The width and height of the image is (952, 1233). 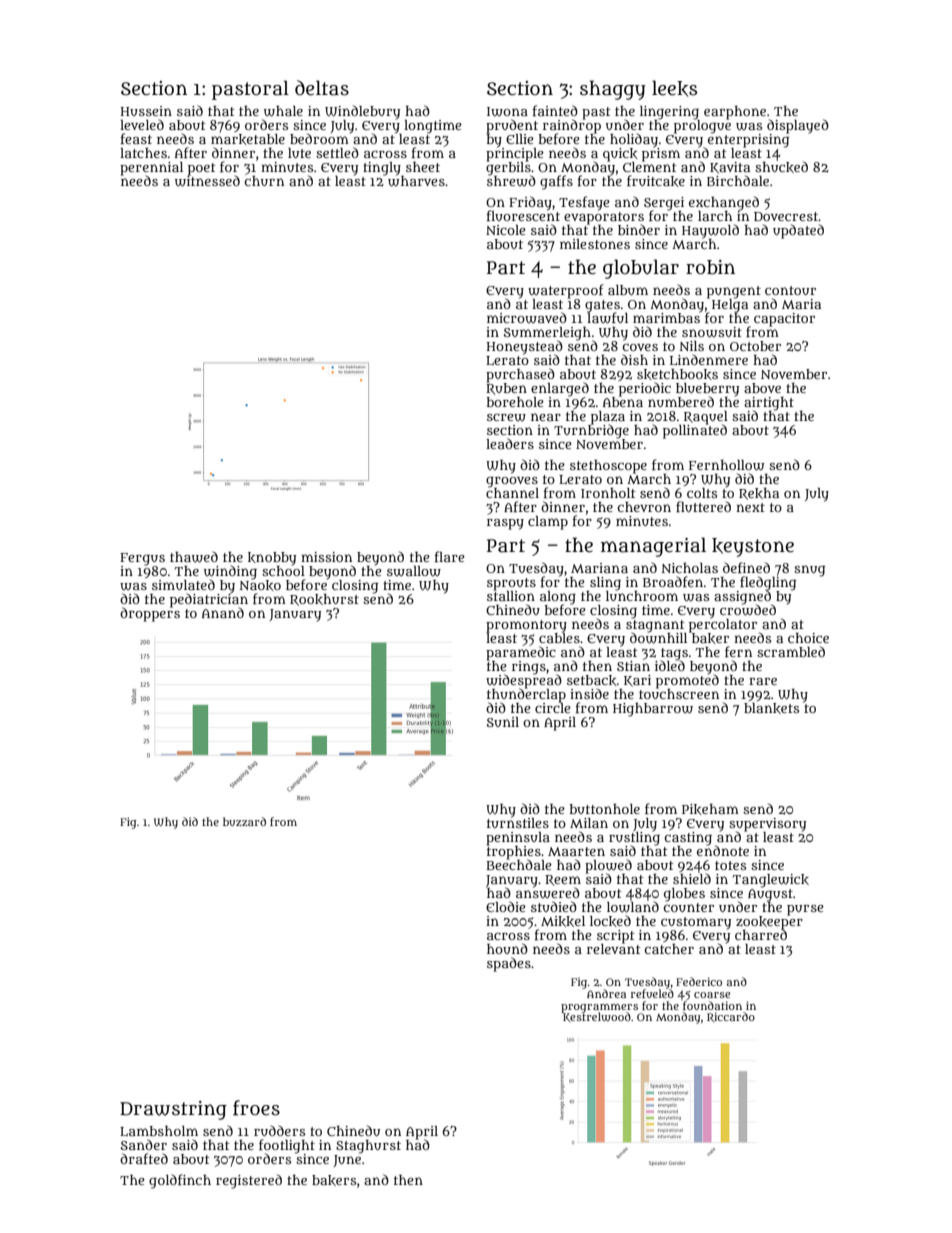 I want to click on Birchdale, so click(x=738, y=180).
